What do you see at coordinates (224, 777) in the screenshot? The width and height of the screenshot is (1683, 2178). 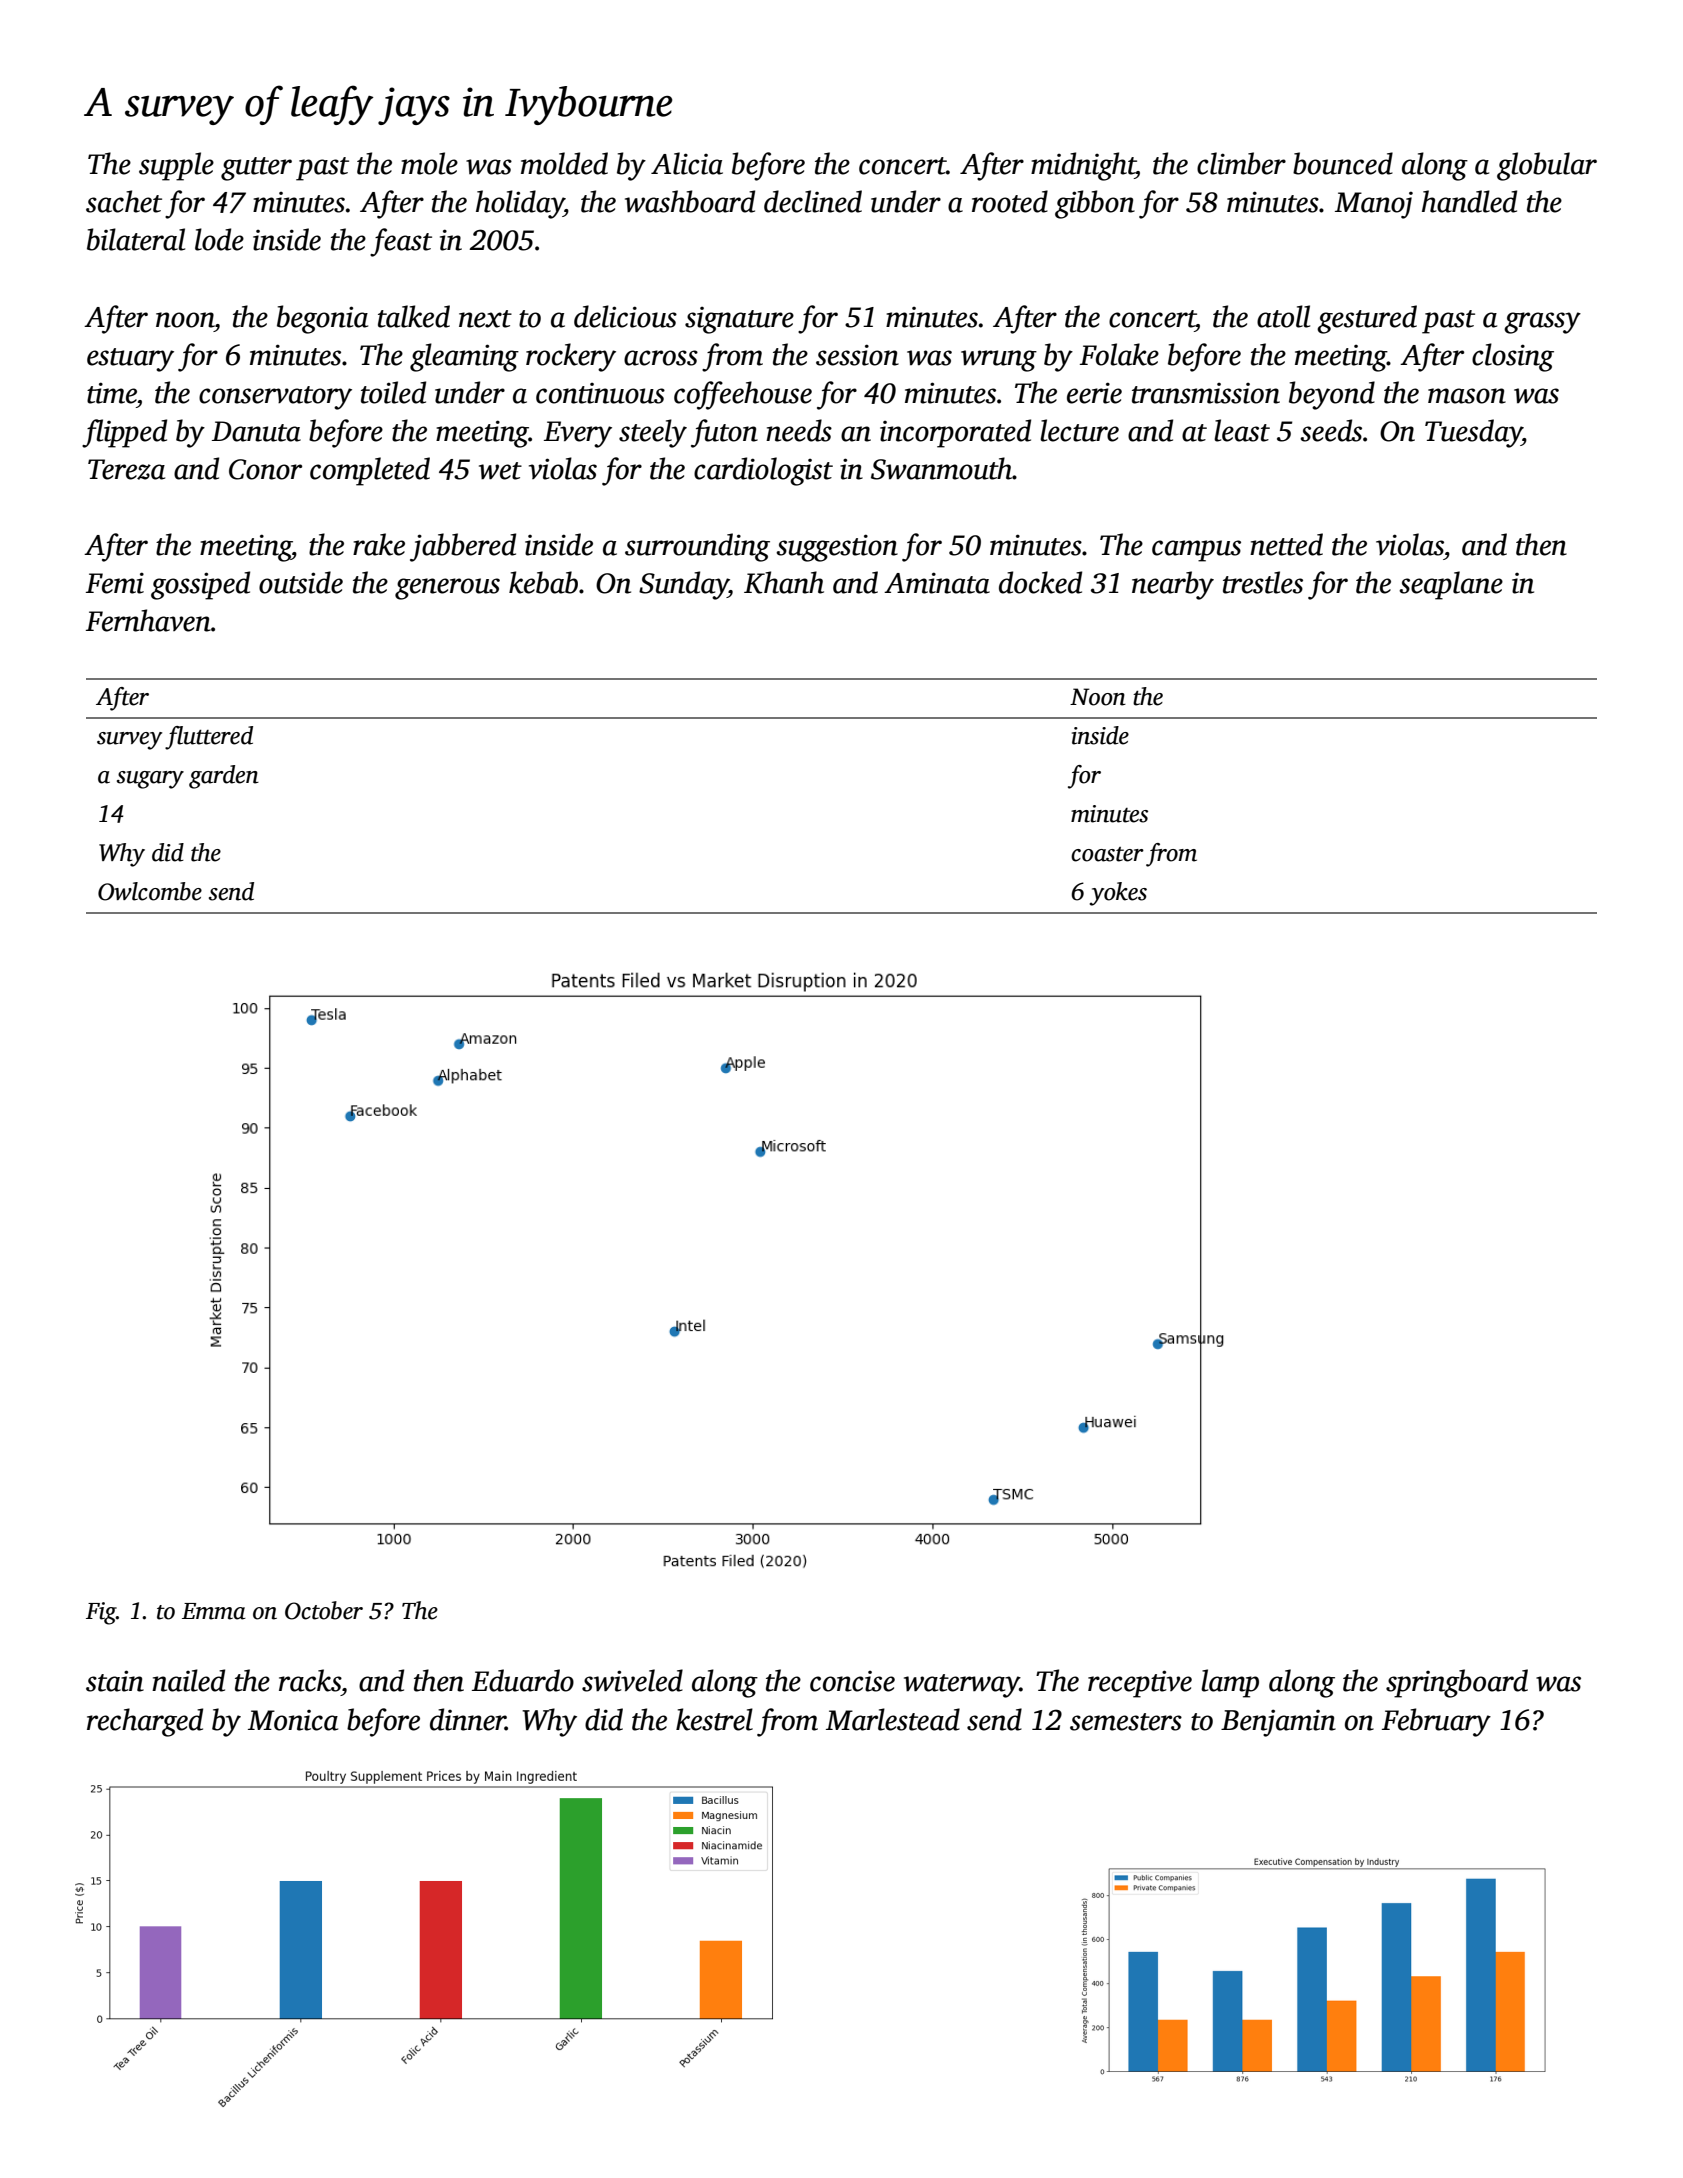 I see `garden` at bounding box center [224, 777].
